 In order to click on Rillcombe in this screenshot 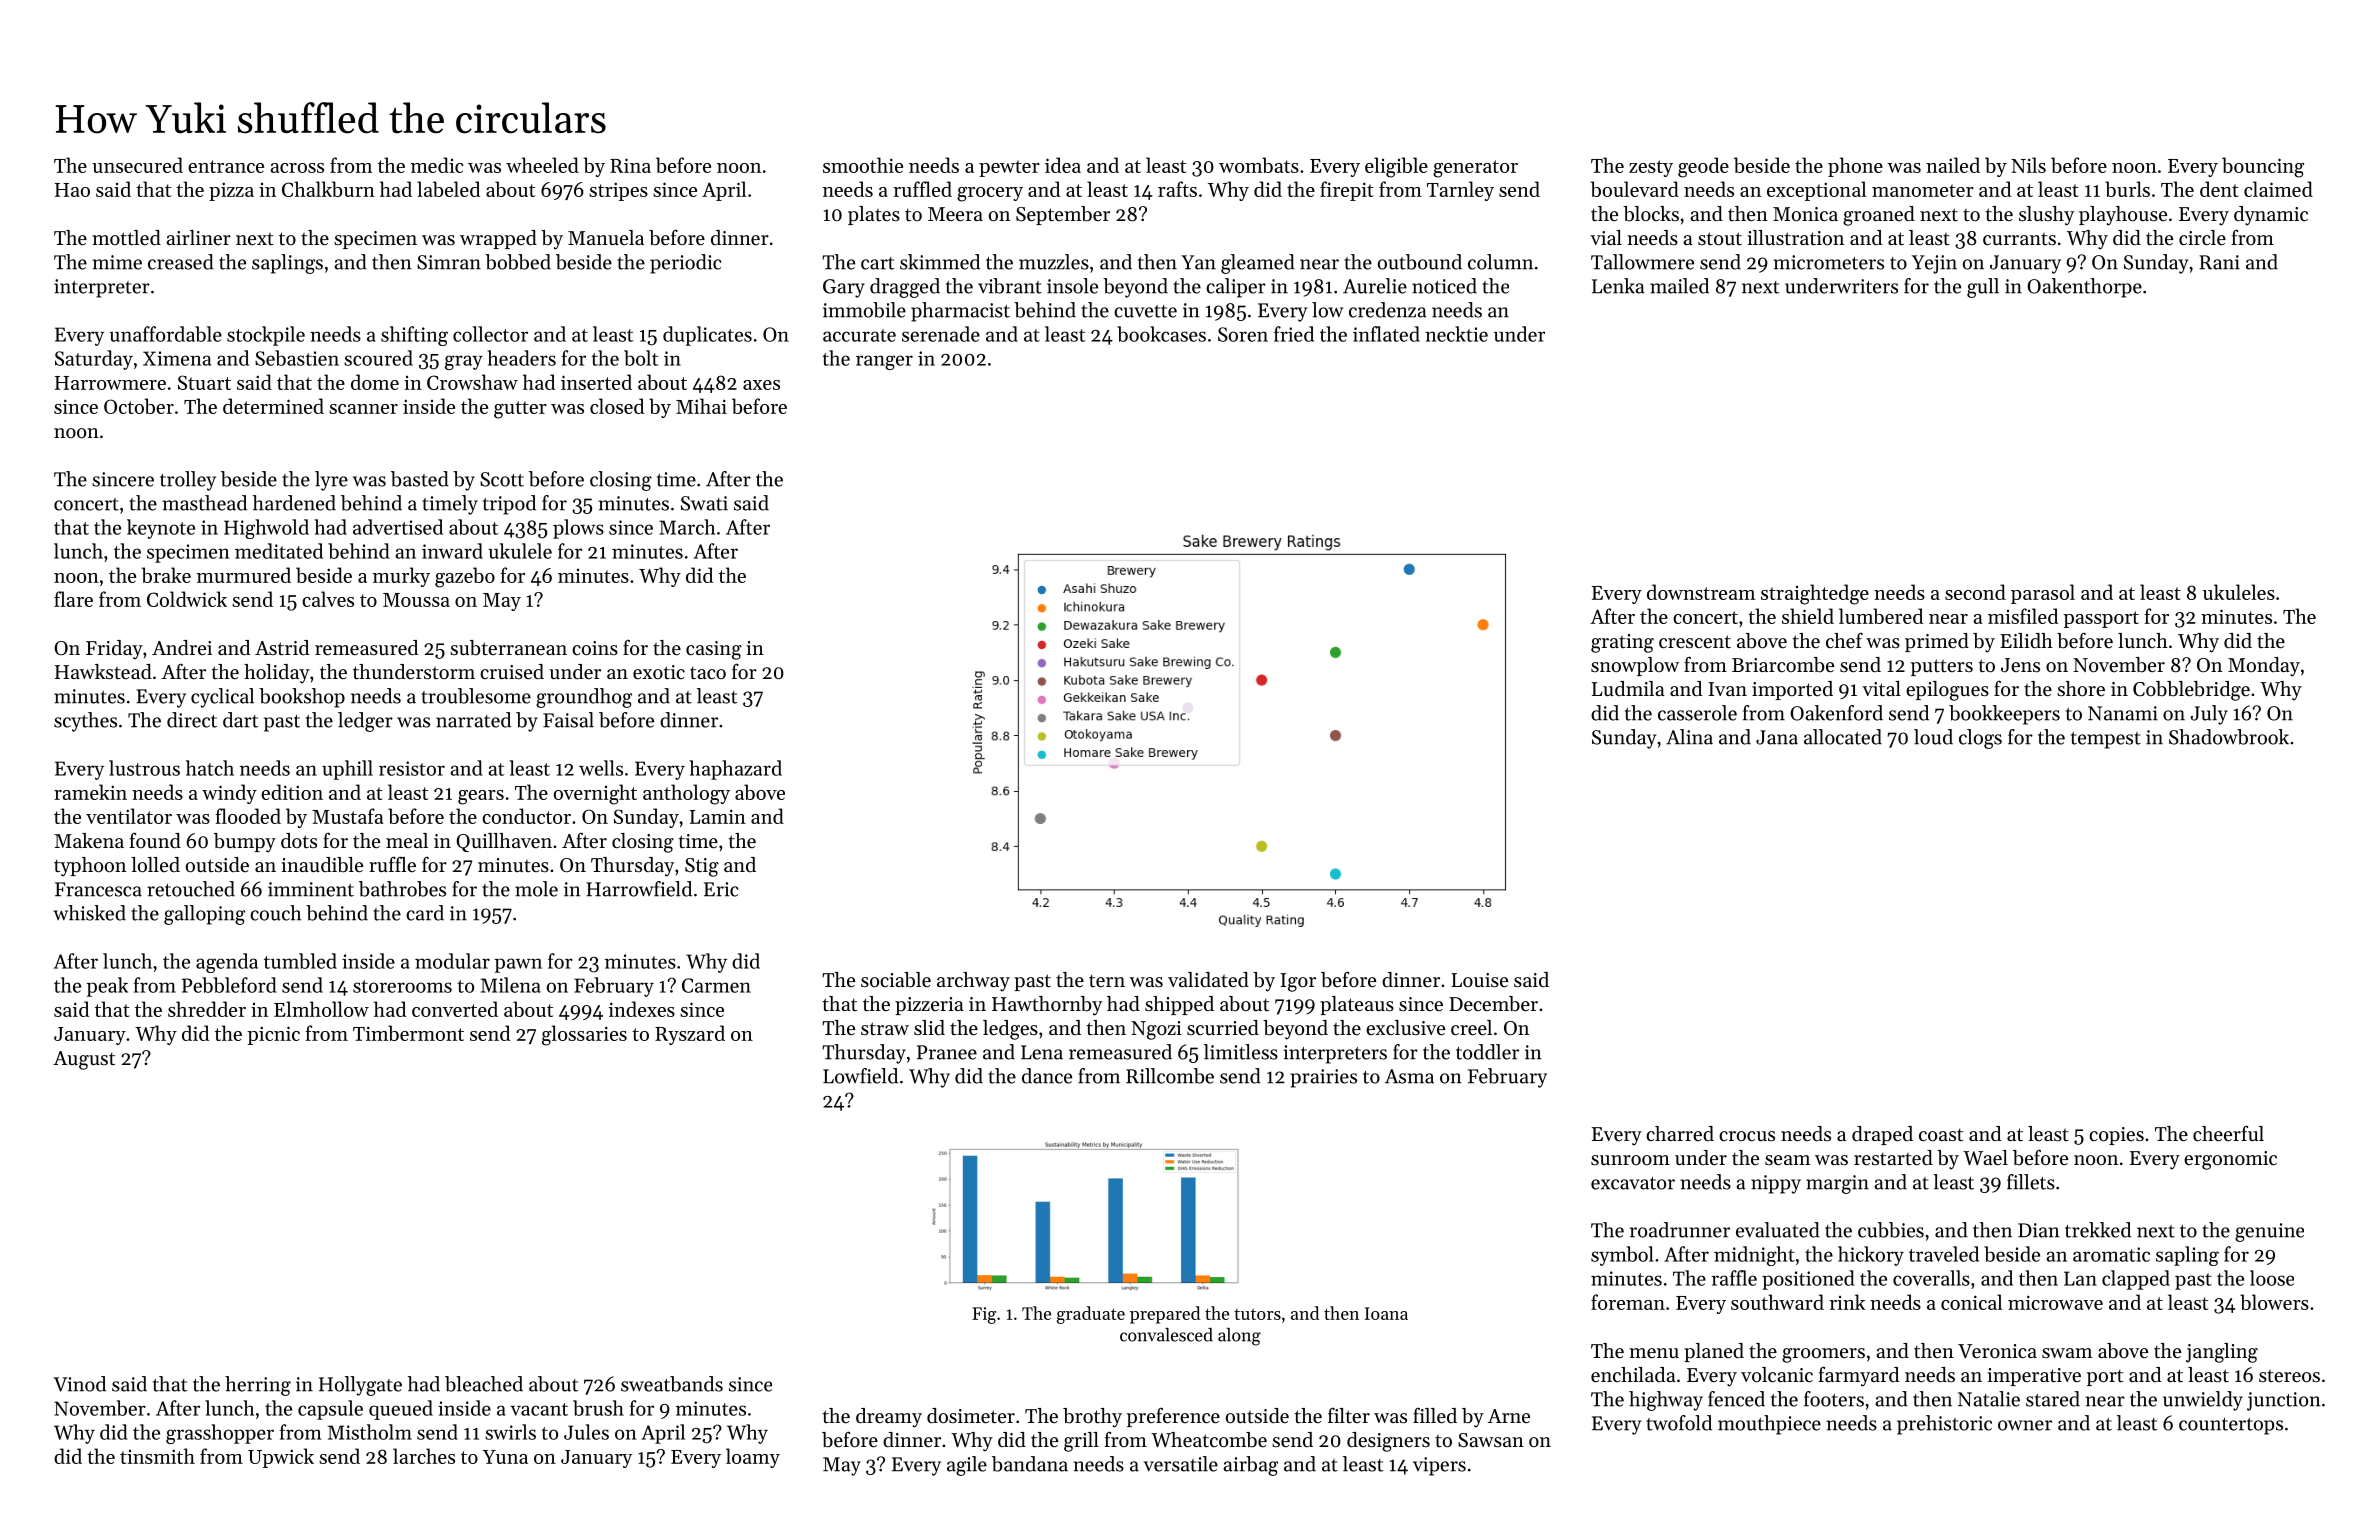, I will do `click(1170, 1076)`.
